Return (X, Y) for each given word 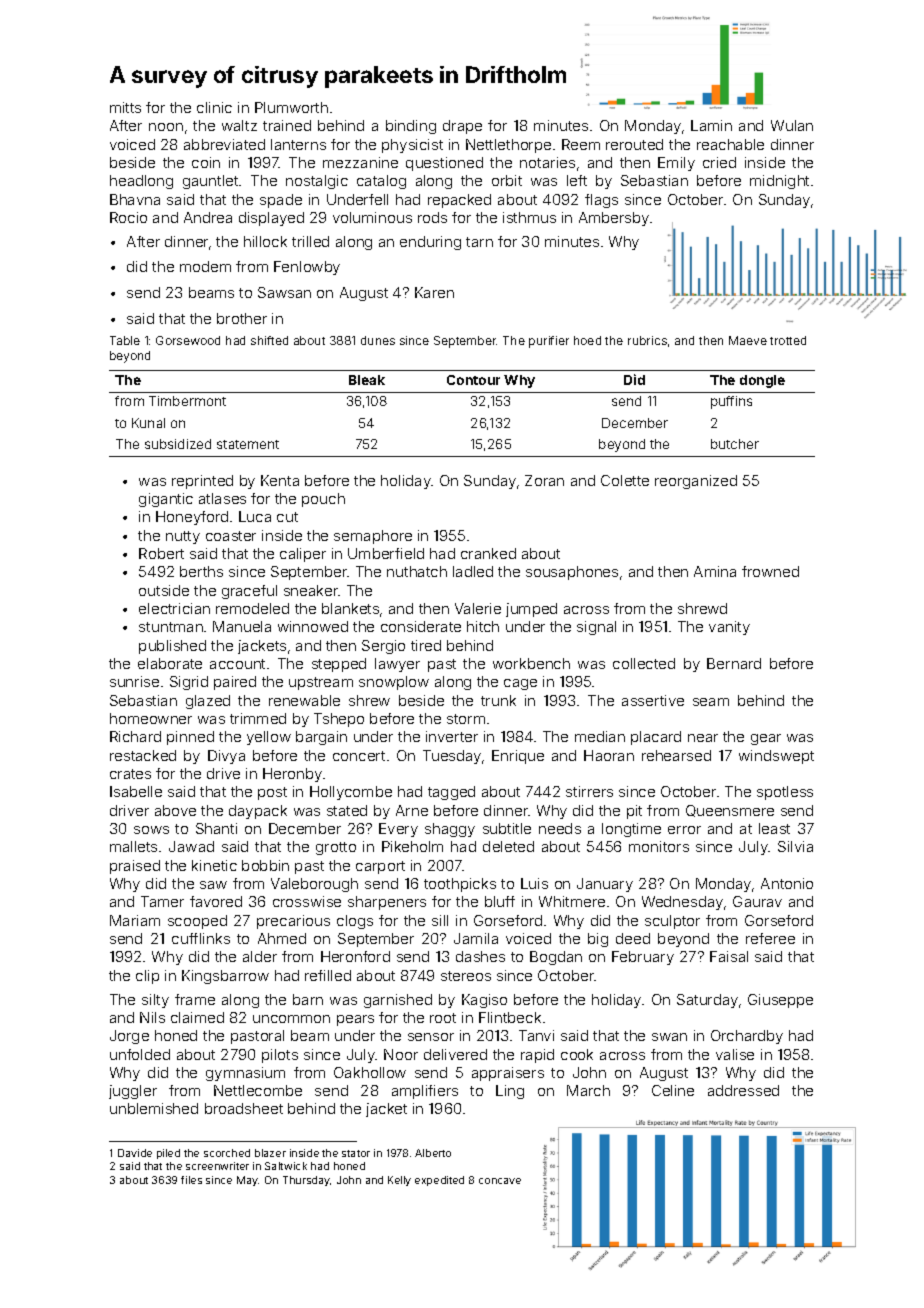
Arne (412, 810)
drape (462, 127)
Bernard (734, 663)
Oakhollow (370, 1072)
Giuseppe (780, 1001)
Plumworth (291, 107)
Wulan (792, 125)
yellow (269, 738)
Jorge (129, 1037)
